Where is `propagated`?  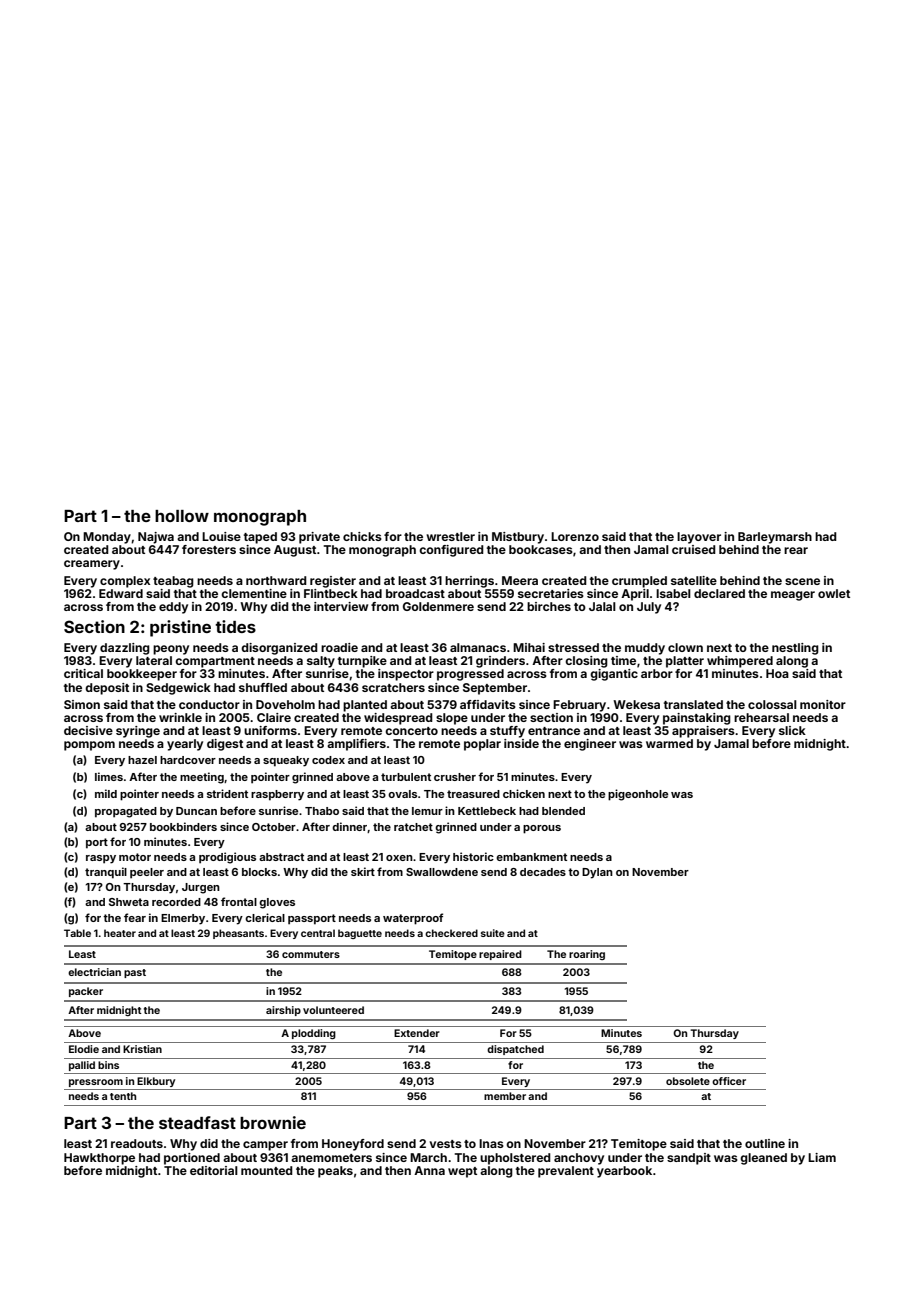 propagated is located at coordinates (126, 812).
